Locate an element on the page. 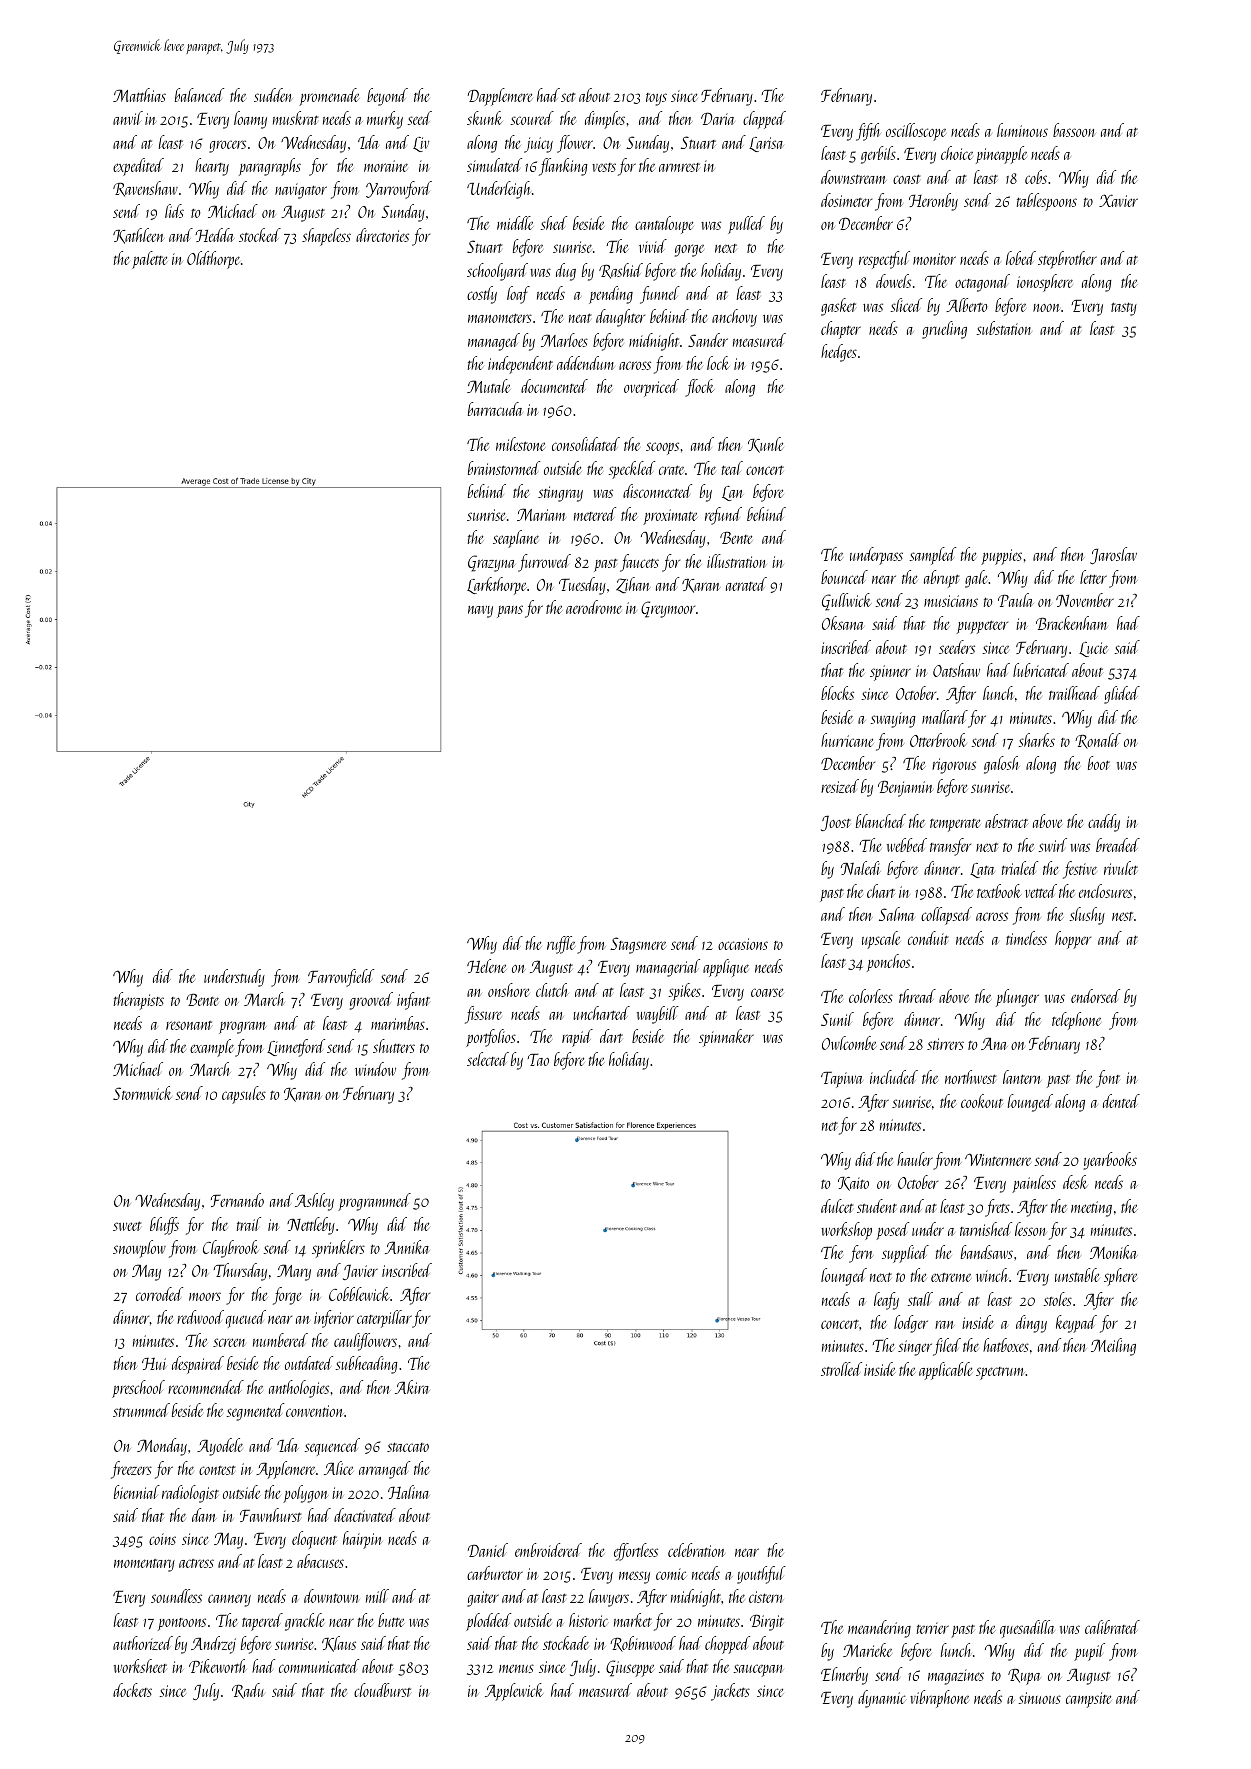  navy is located at coordinates (480, 612).
